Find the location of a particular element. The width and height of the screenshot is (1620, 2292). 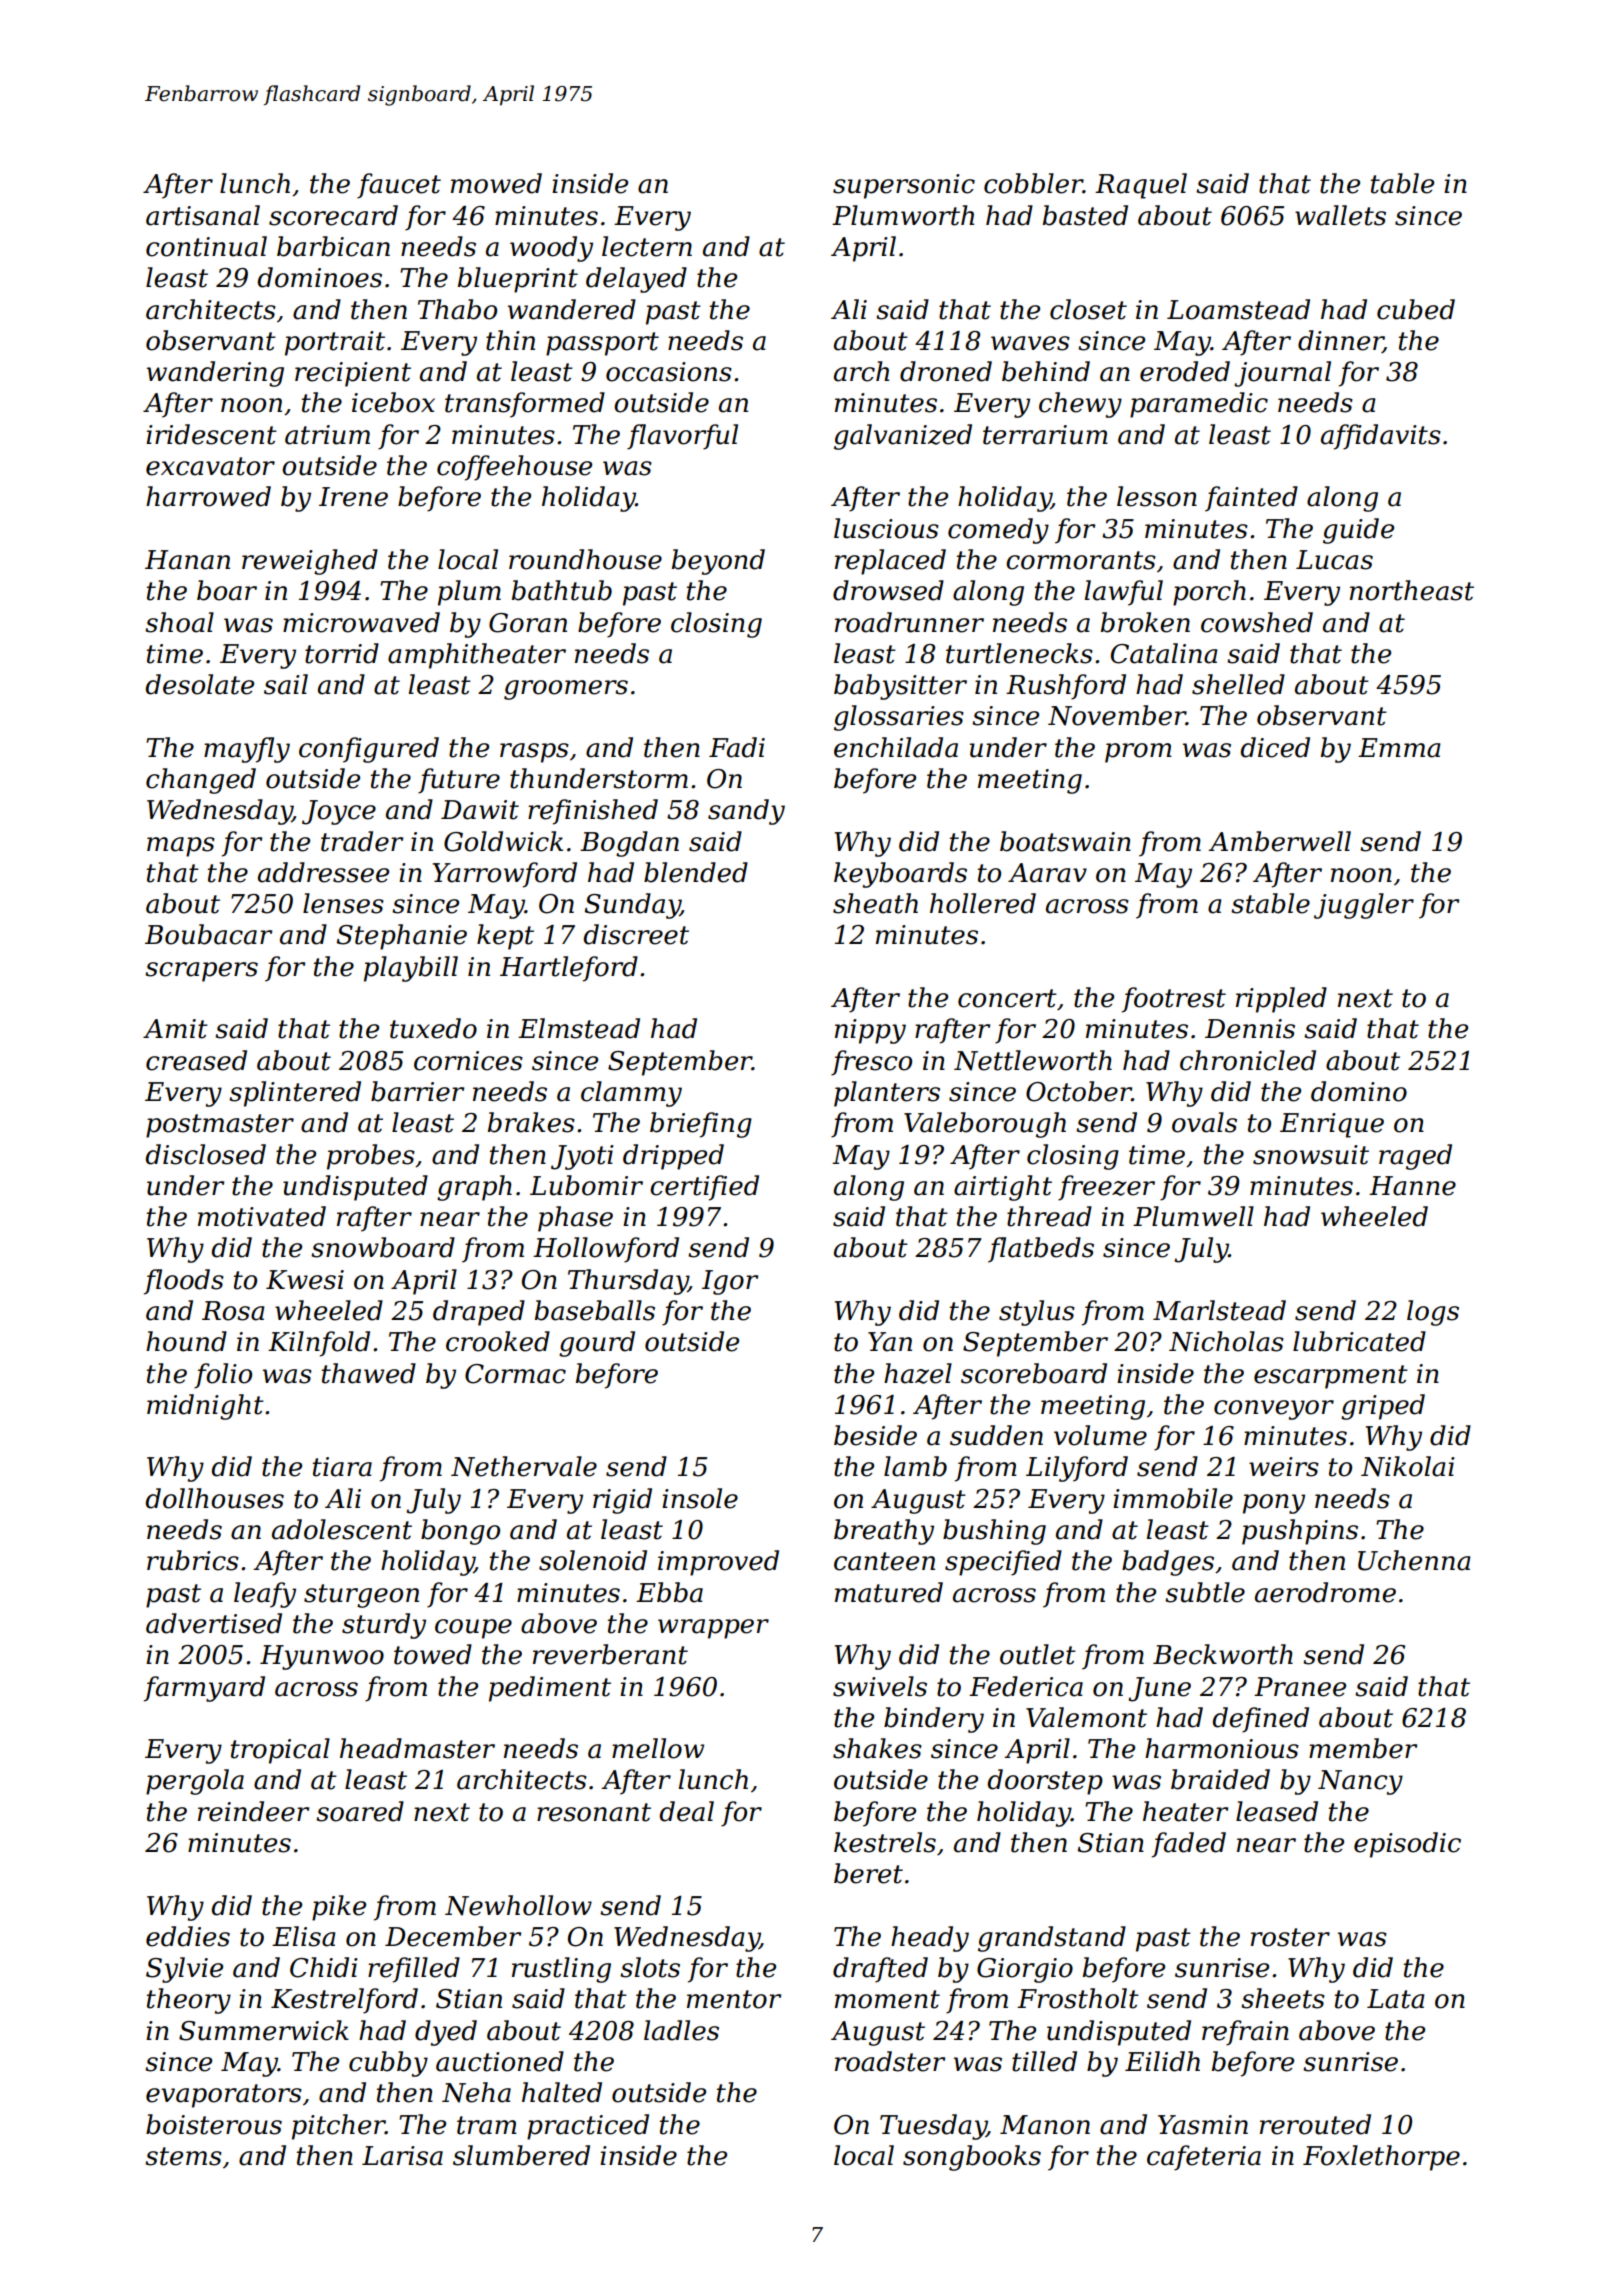

splintered is located at coordinates (295, 1094).
